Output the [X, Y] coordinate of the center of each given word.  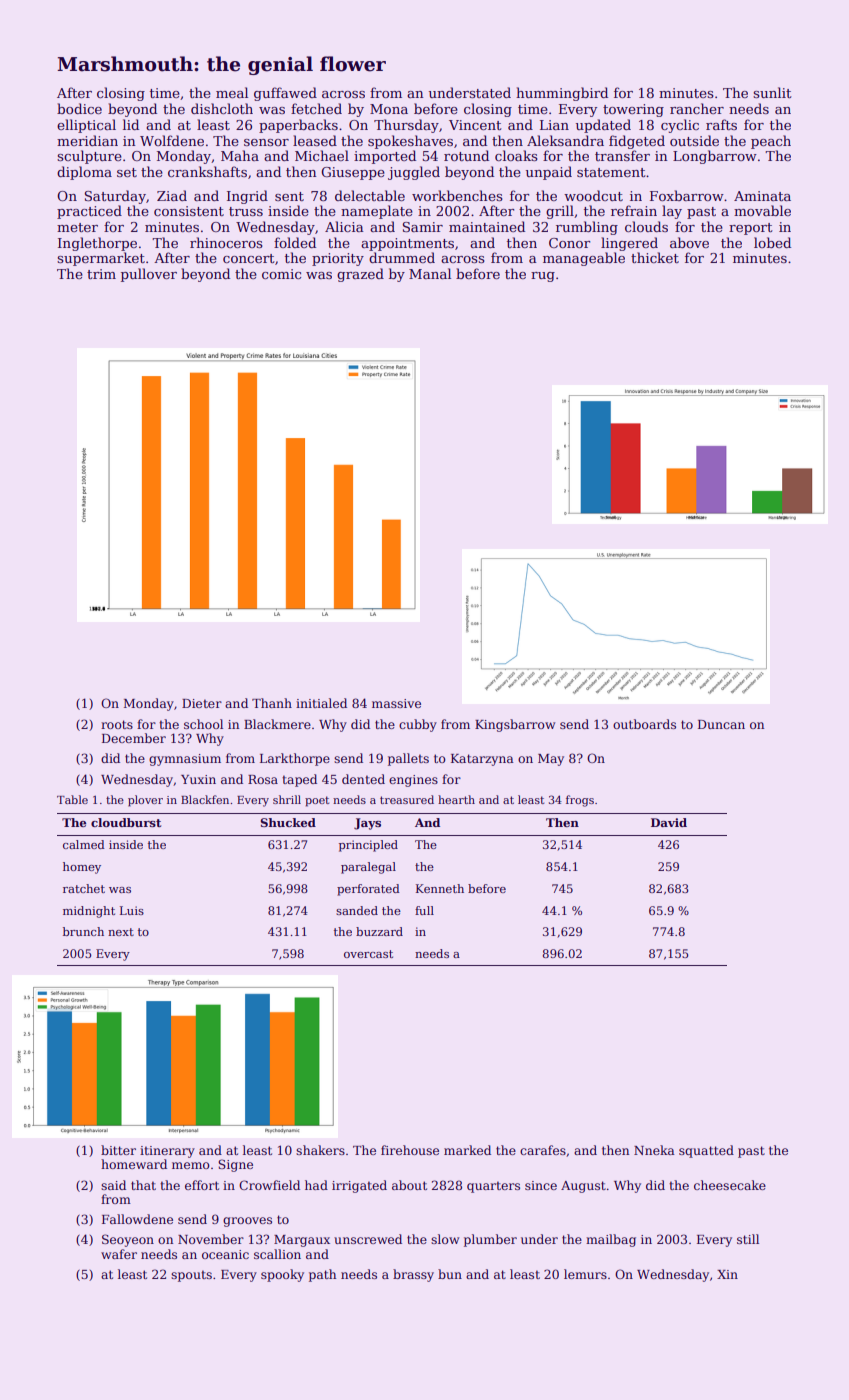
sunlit [772, 92]
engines [413, 781]
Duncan [721, 724]
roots [117, 724]
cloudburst [126, 822]
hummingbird [562, 94]
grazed [360, 275]
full [424, 910]
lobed [772, 242]
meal [232, 92]
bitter [118, 1150]
